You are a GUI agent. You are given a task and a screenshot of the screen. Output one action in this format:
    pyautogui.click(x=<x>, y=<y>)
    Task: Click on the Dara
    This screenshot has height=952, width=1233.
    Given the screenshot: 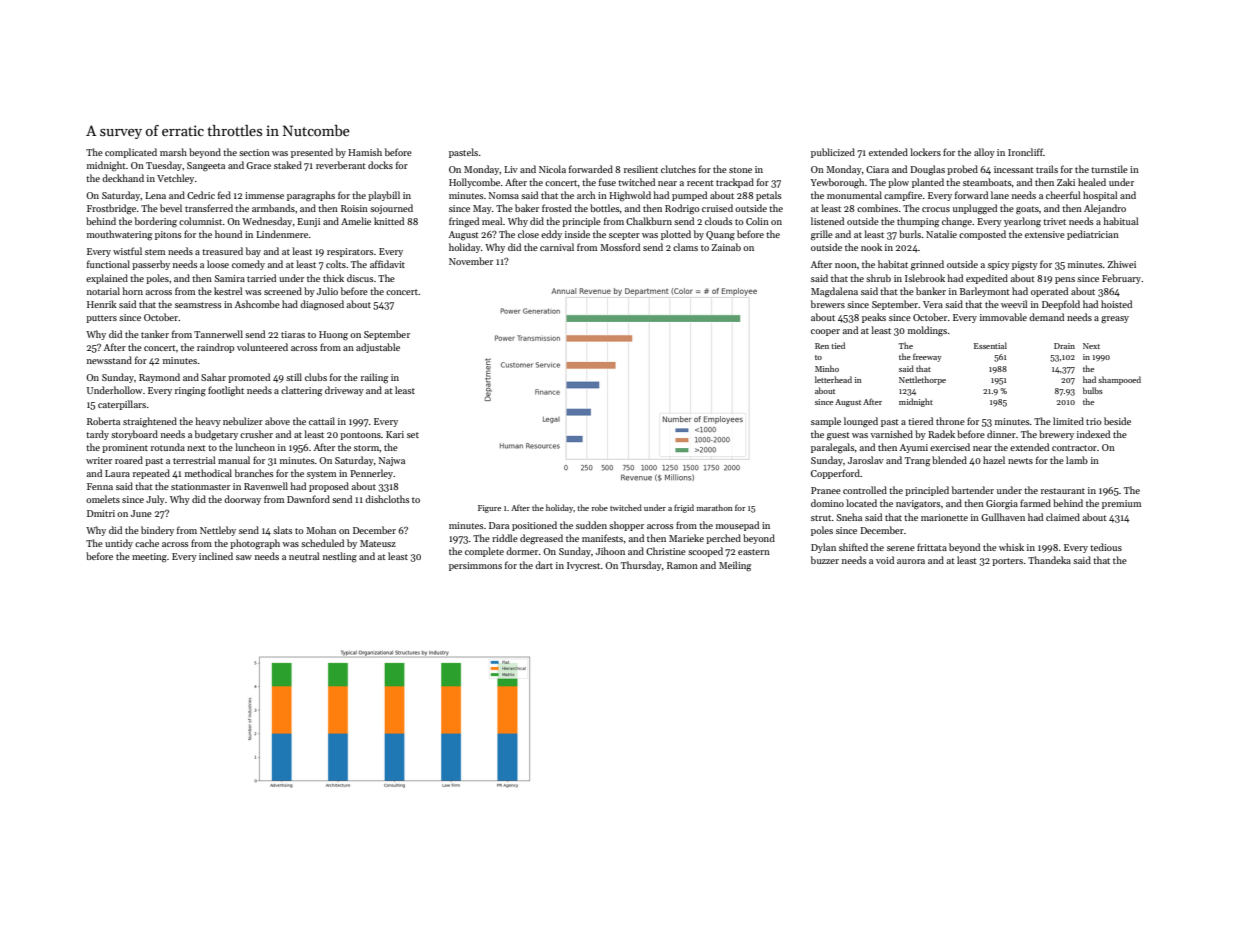 What is the action you would take?
    pyautogui.click(x=499, y=525)
